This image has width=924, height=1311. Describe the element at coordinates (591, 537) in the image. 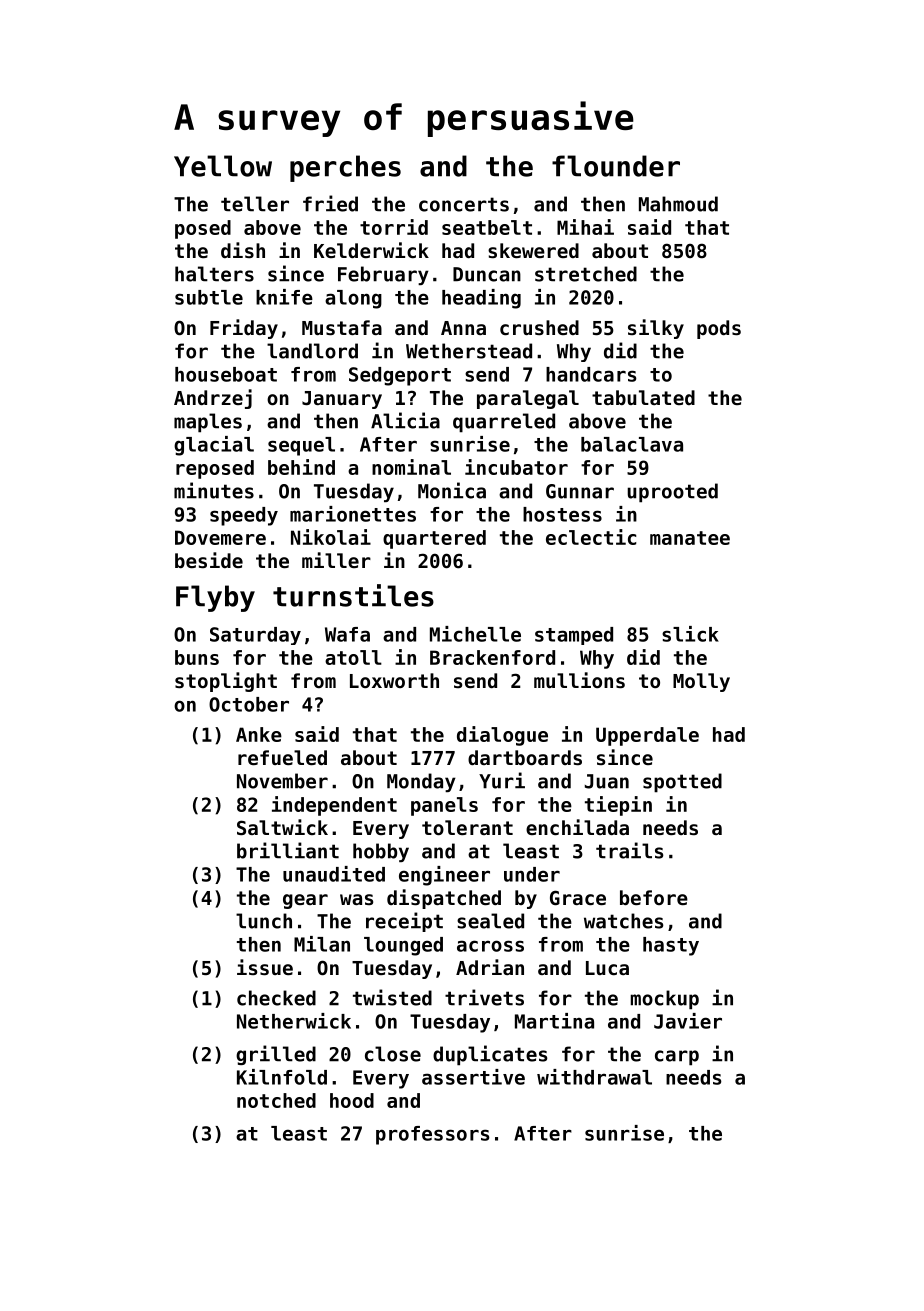

I see `eclectic` at that location.
